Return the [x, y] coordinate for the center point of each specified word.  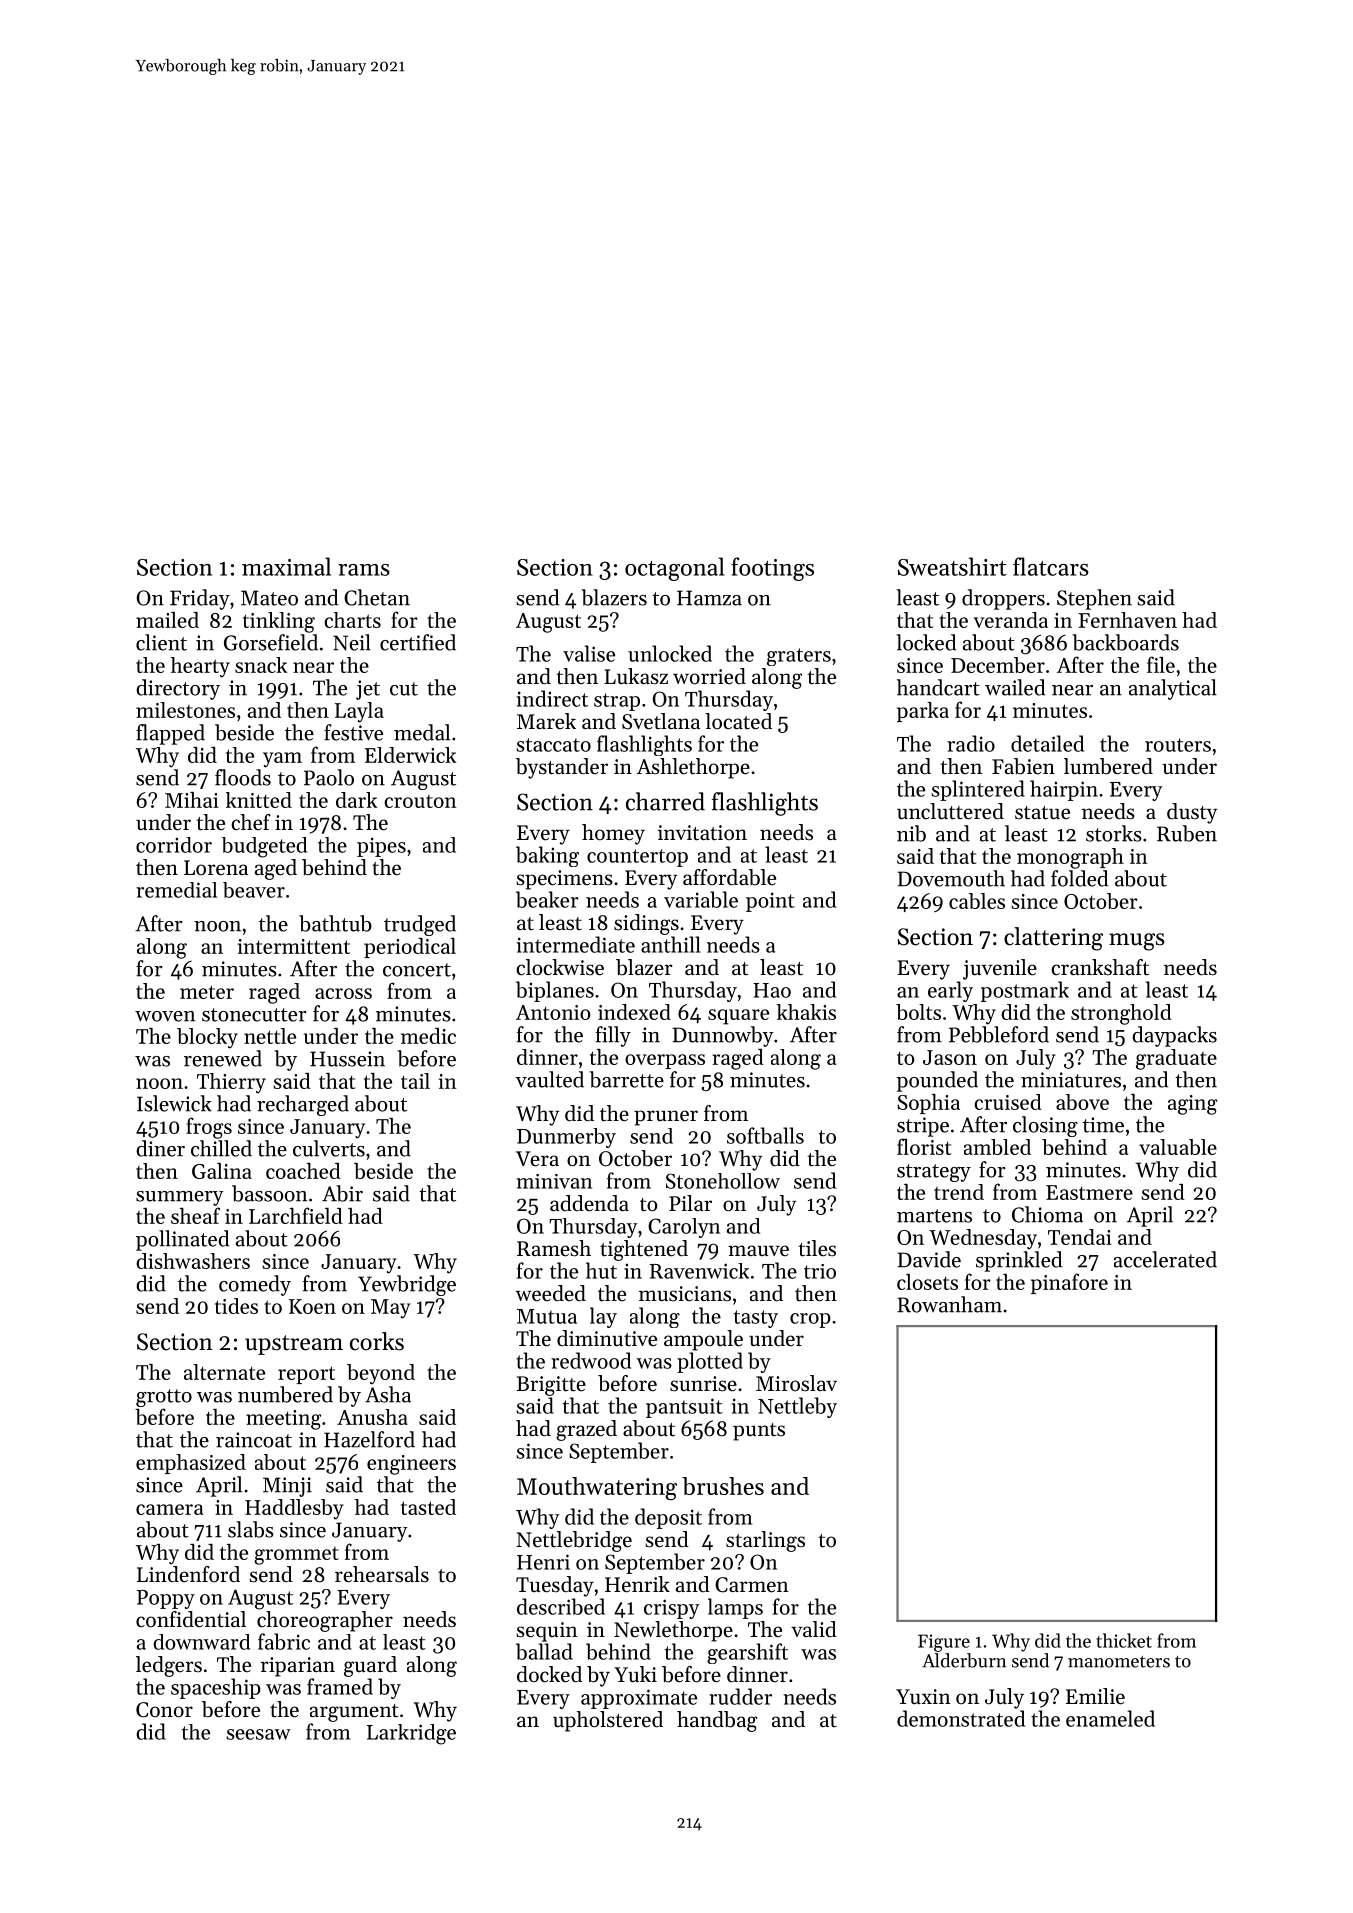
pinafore [1069, 1283]
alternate [224, 1372]
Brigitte [551, 1386]
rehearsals [382, 1574]
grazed [586, 1430]
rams [364, 570]
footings [772, 569]
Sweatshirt [952, 566]
